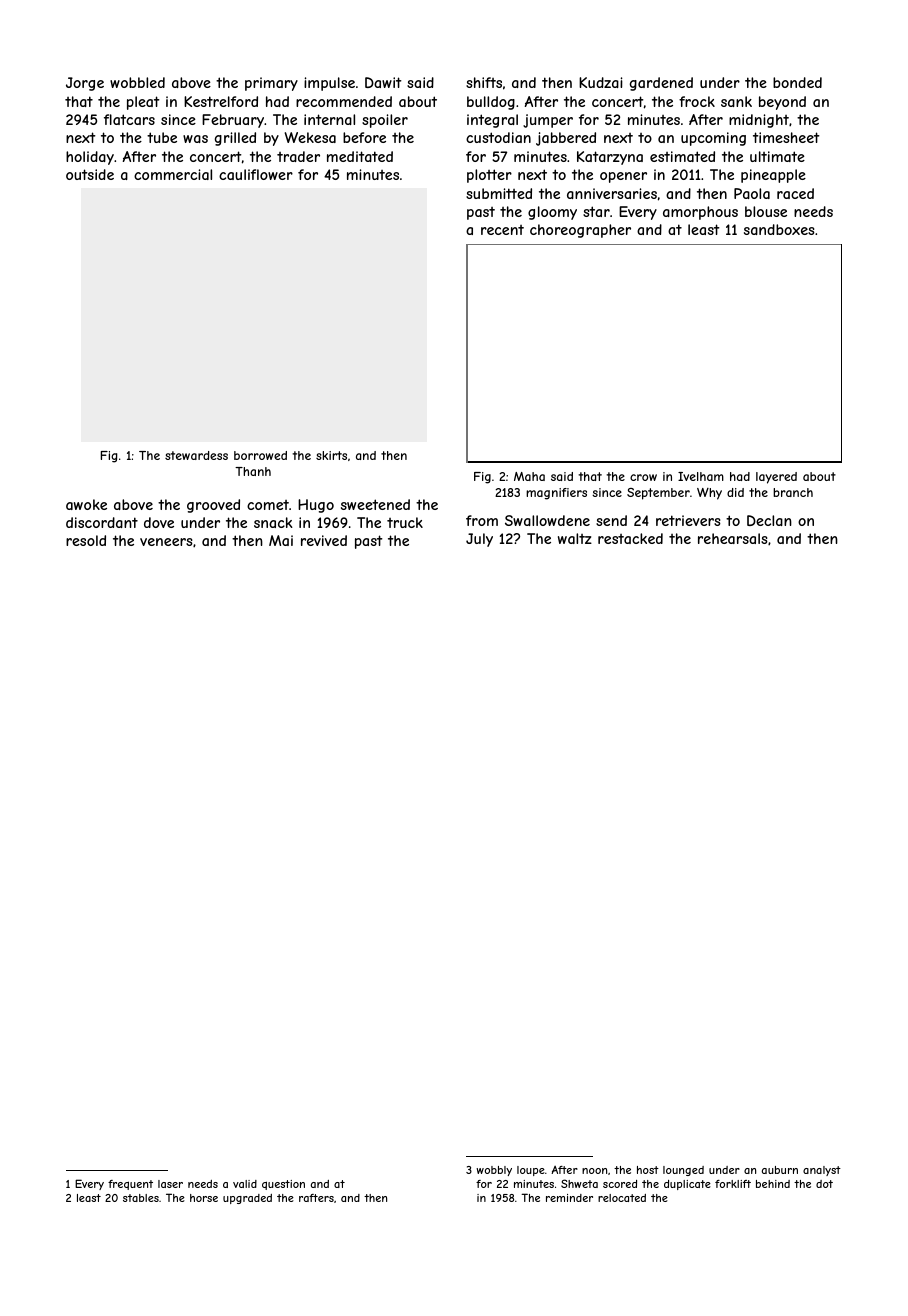 Image resolution: width=908 pixels, height=1316 pixels. Describe the element at coordinates (733, 538) in the screenshot. I see `rehearsals` at that location.
